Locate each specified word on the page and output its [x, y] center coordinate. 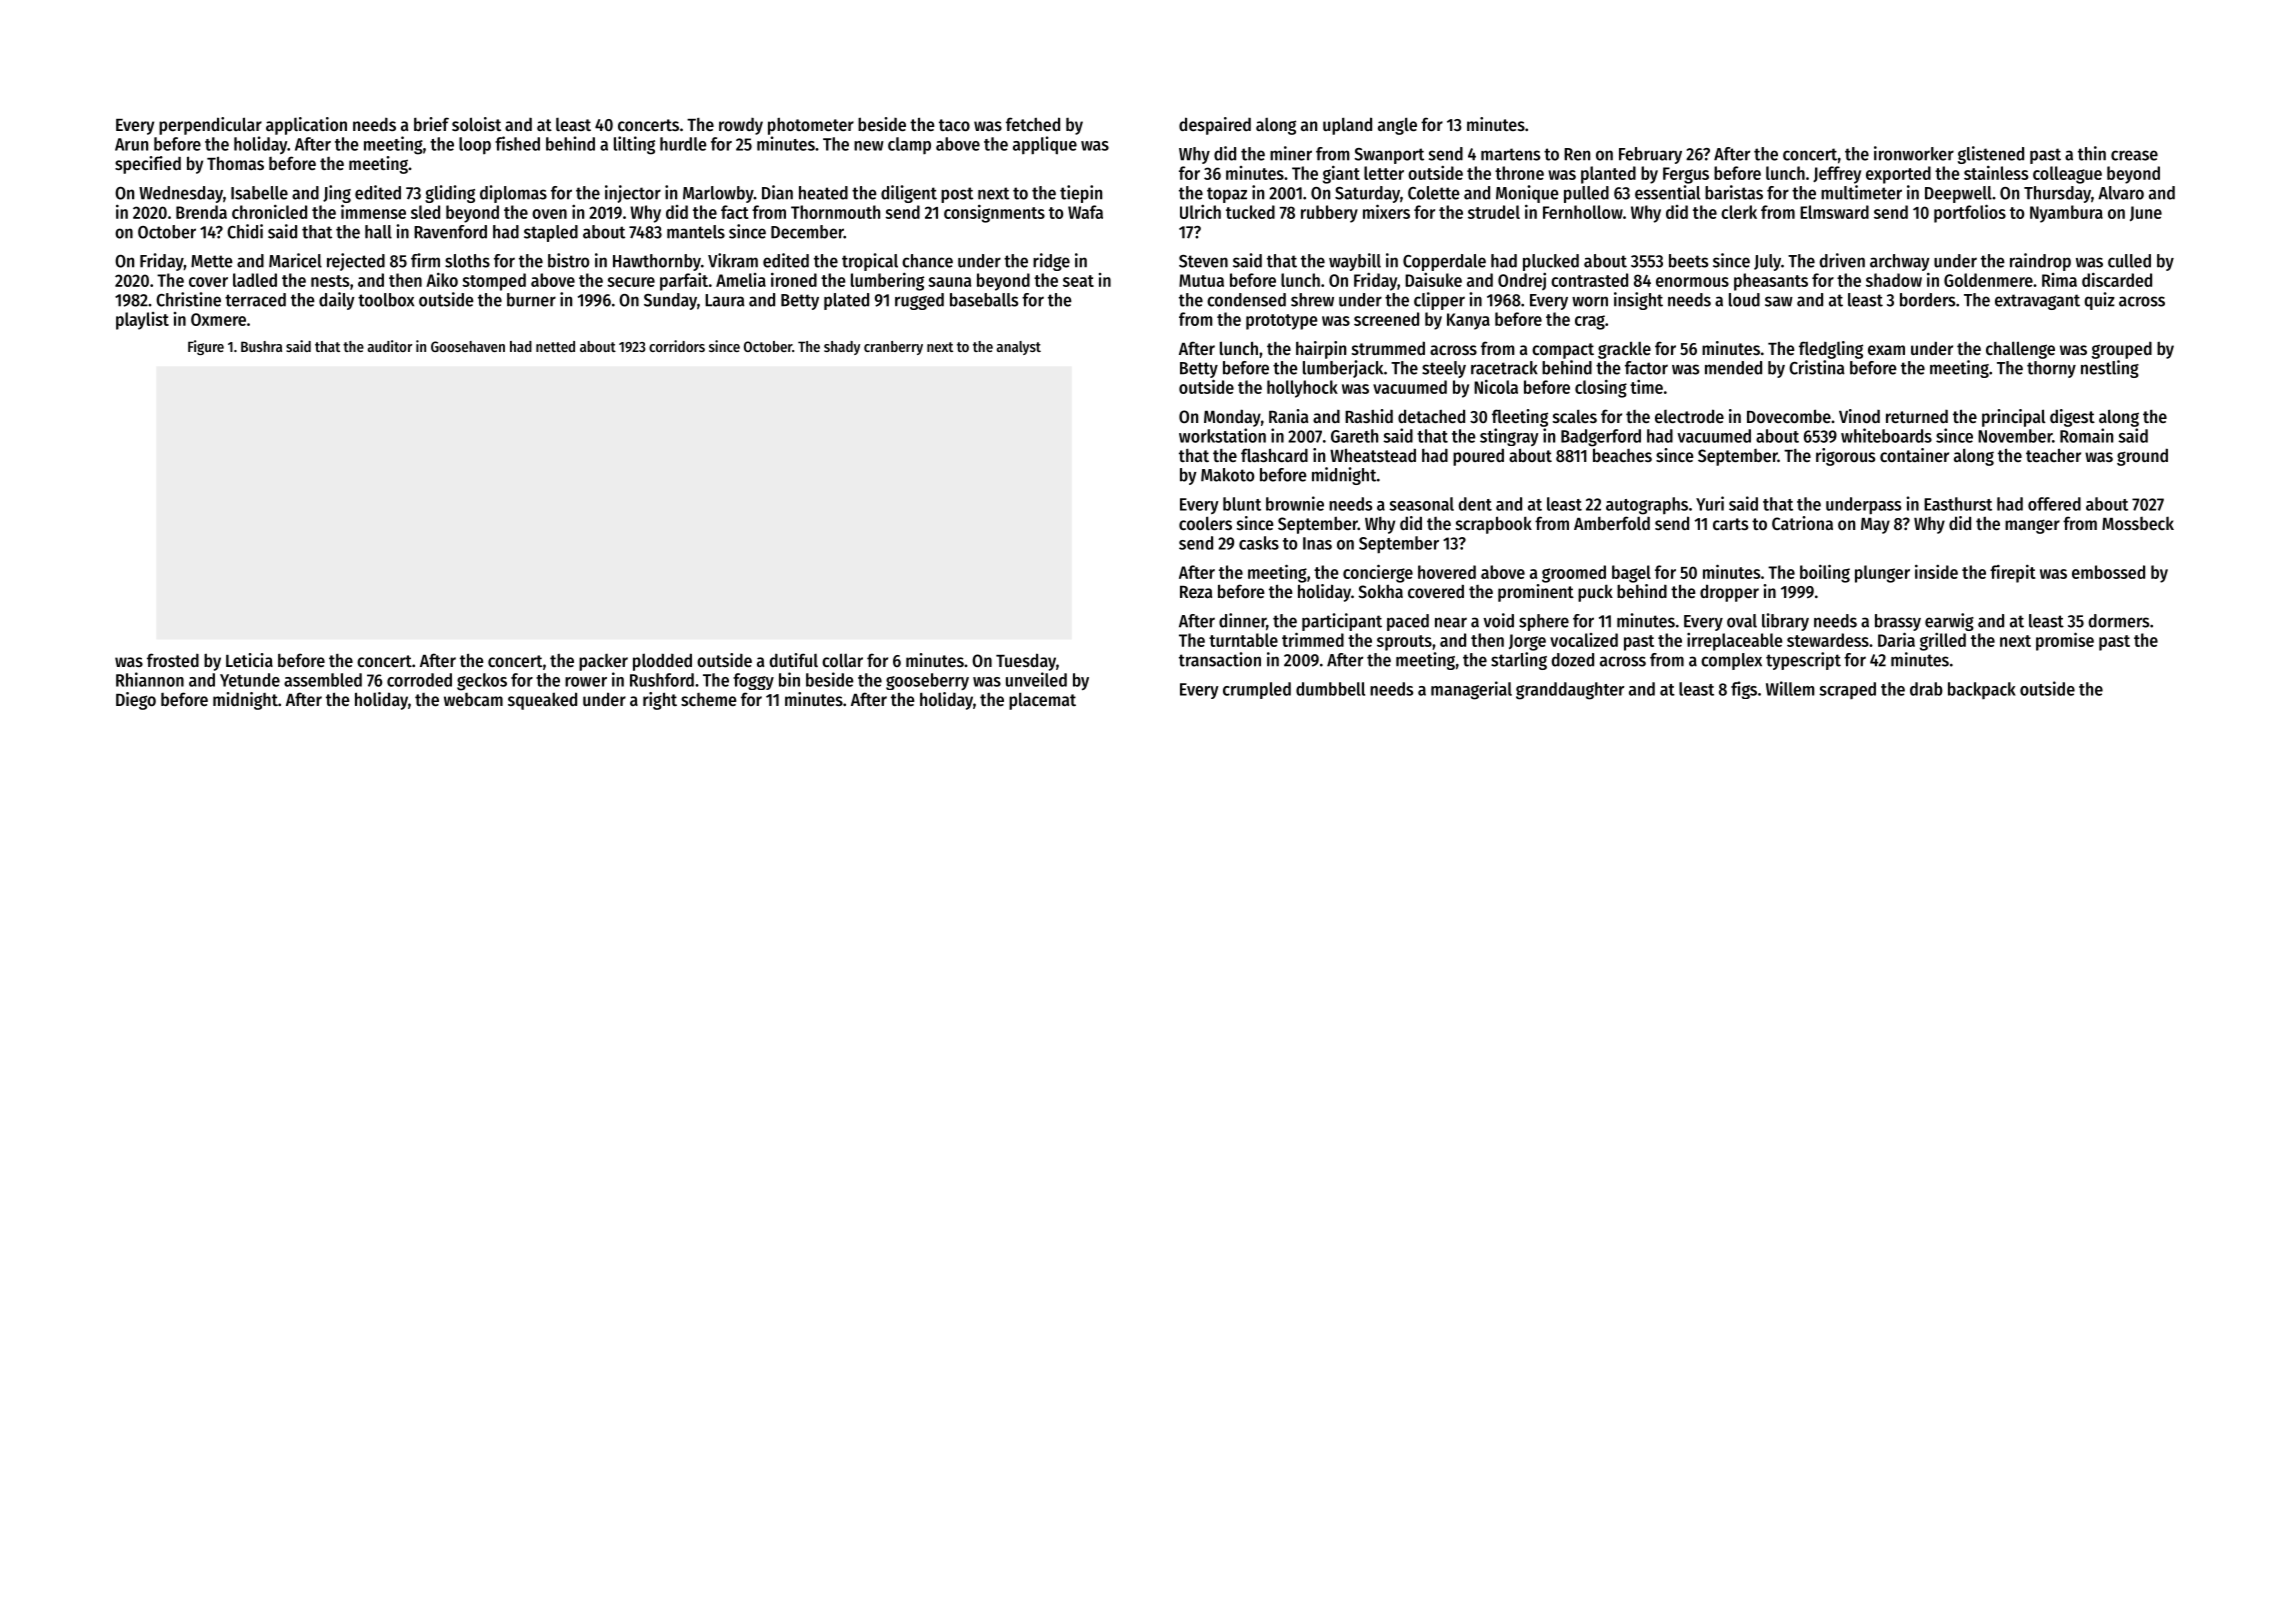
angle [1397, 126]
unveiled [1036, 679]
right [660, 701]
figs [1744, 690]
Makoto [1227, 475]
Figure [206, 347]
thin [2092, 153]
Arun [131, 144]
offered [2054, 504]
